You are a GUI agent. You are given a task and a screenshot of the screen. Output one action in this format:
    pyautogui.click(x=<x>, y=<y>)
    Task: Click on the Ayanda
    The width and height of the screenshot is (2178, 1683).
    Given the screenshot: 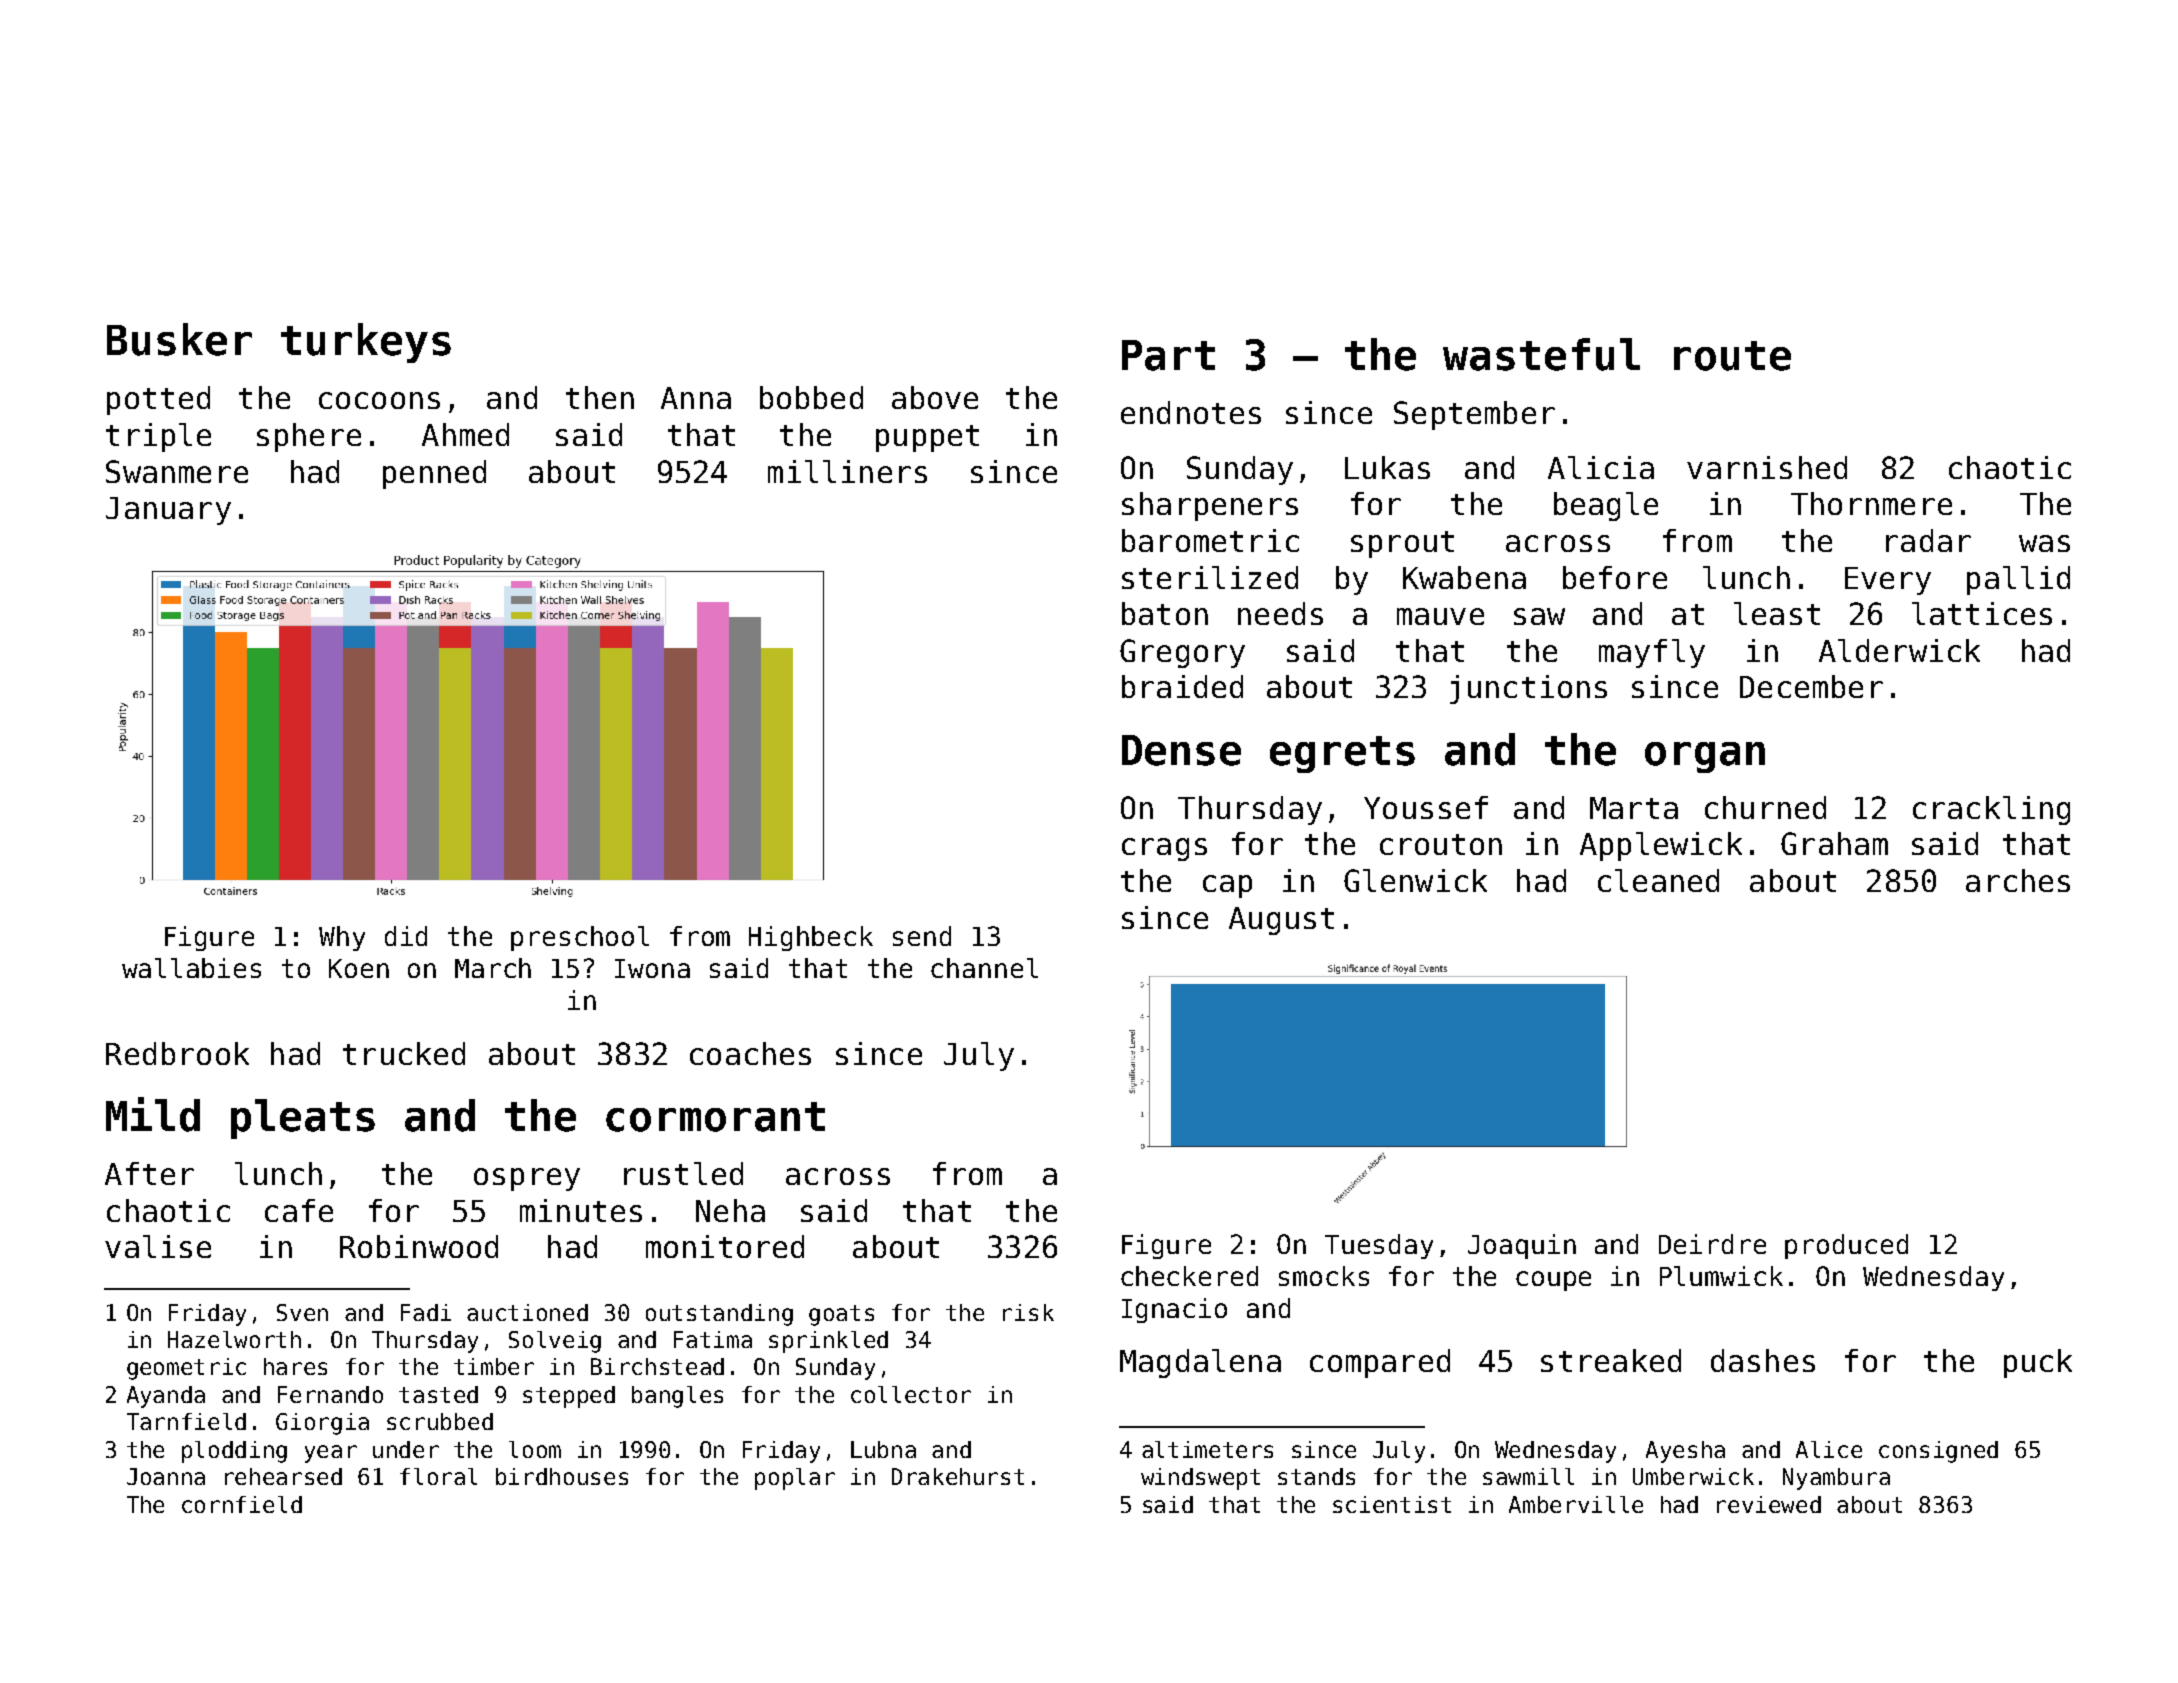 What is the action you would take?
    pyautogui.click(x=166, y=1397)
